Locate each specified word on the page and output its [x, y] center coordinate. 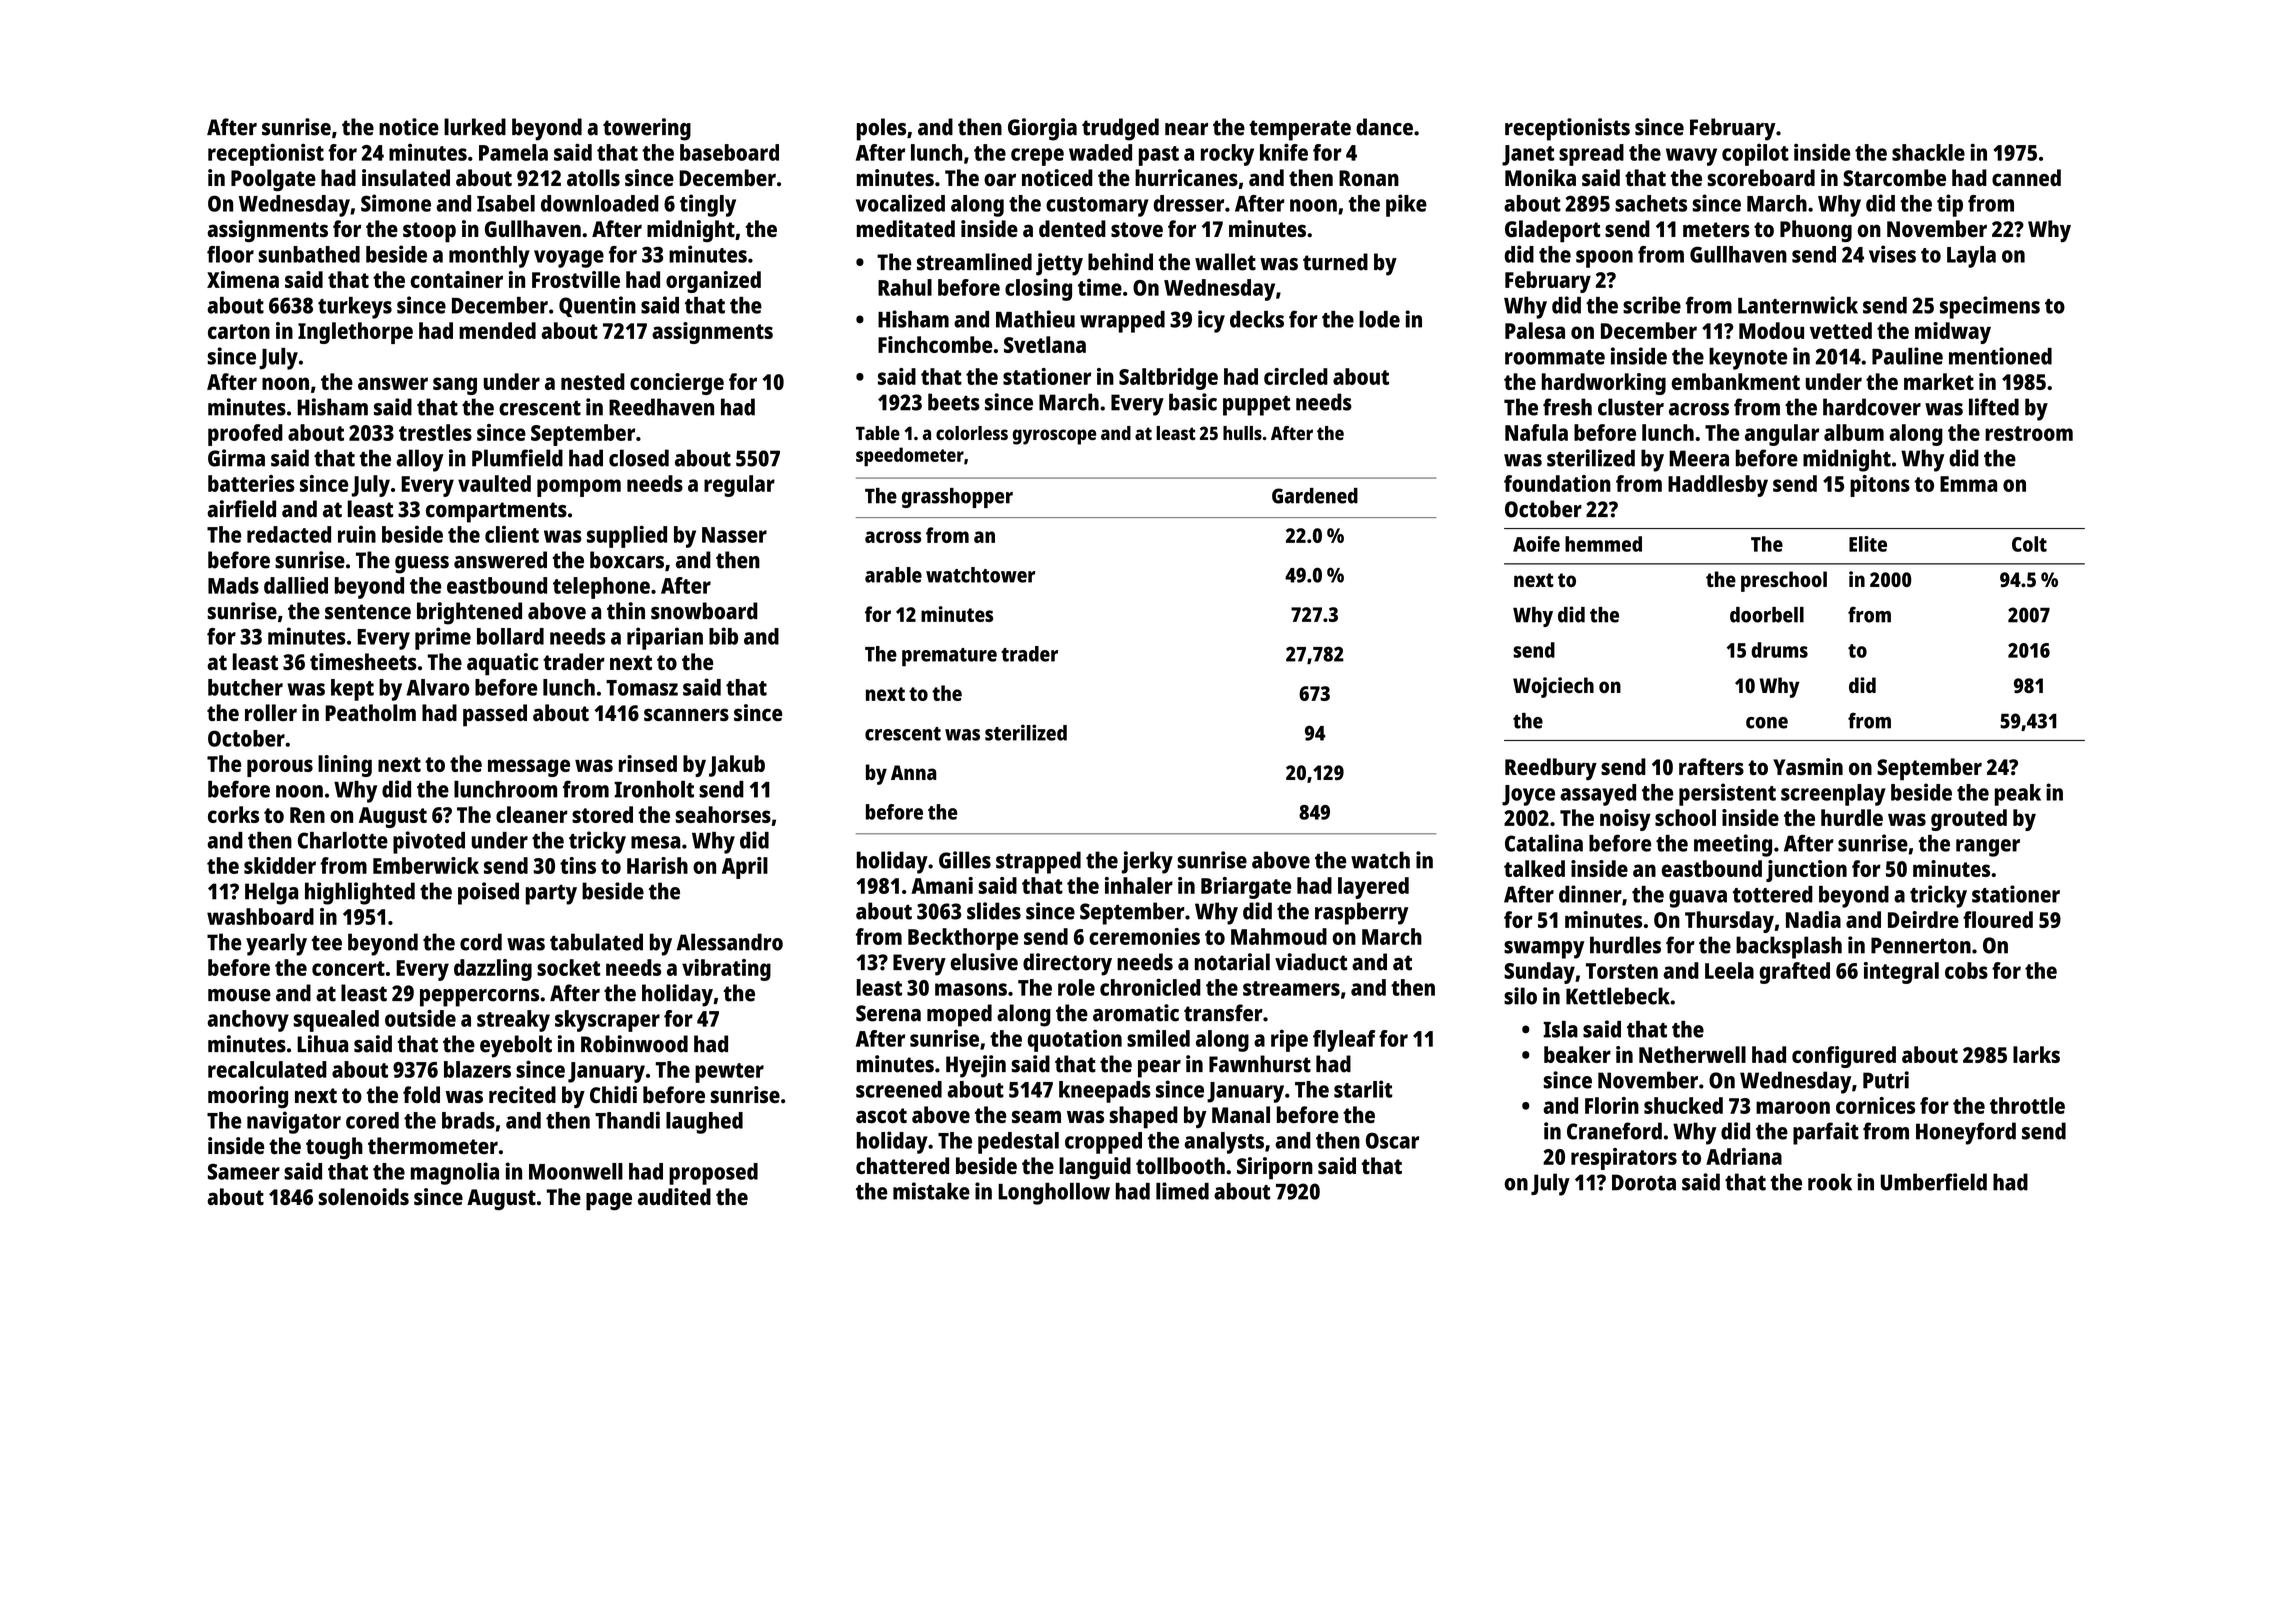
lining [345, 766]
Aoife [1536, 544]
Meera [1699, 458]
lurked [475, 127]
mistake [931, 1191]
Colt [2029, 544]
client [512, 534]
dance [1384, 127]
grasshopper [957, 498]
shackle [1928, 152]
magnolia [455, 1173]
